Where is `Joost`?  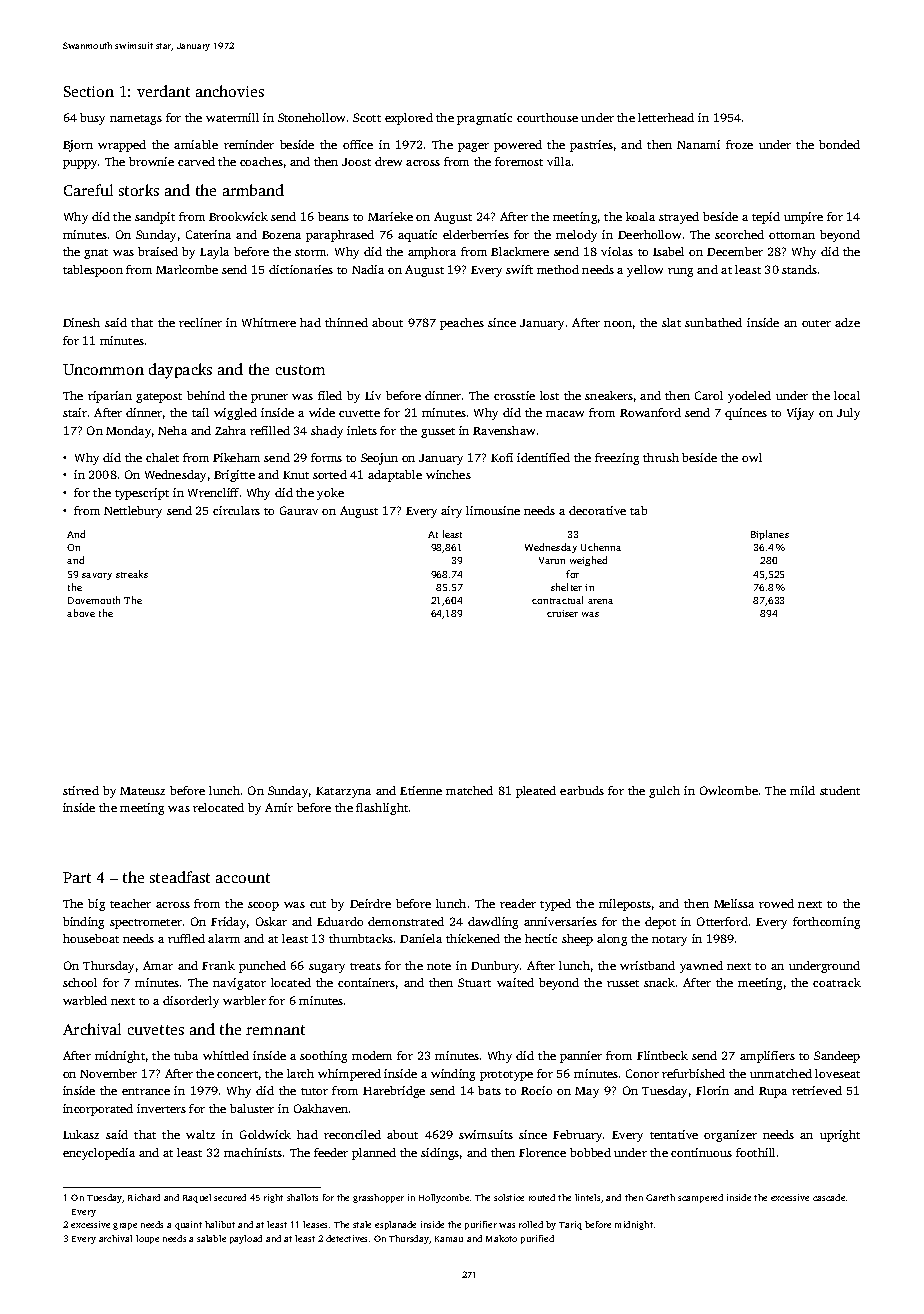
Joost is located at coordinates (356, 162).
